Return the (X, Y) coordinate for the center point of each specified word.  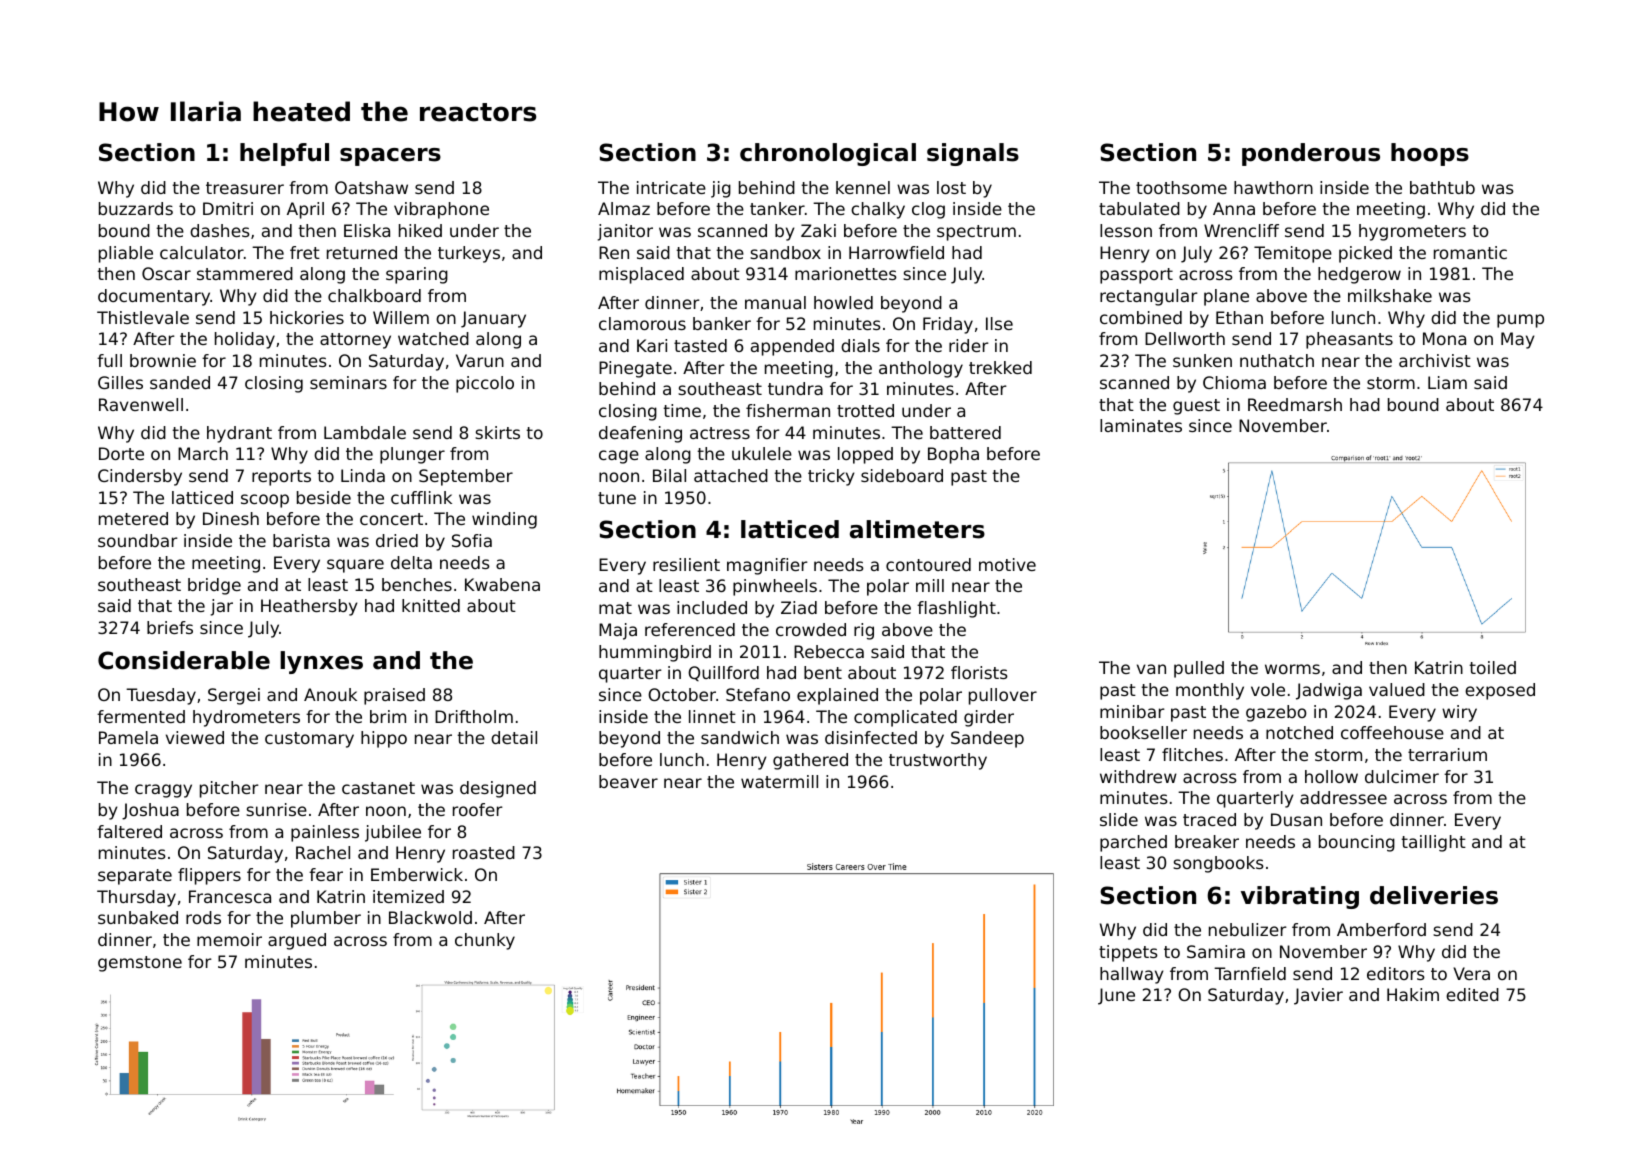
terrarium (1447, 754)
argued (297, 941)
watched (433, 338)
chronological (828, 154)
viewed (195, 737)
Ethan (1239, 317)
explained (837, 696)
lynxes (321, 662)
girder (989, 718)
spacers (390, 157)
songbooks (1218, 864)
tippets (1128, 953)
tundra (795, 388)
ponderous (1311, 154)
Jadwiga (1329, 691)
